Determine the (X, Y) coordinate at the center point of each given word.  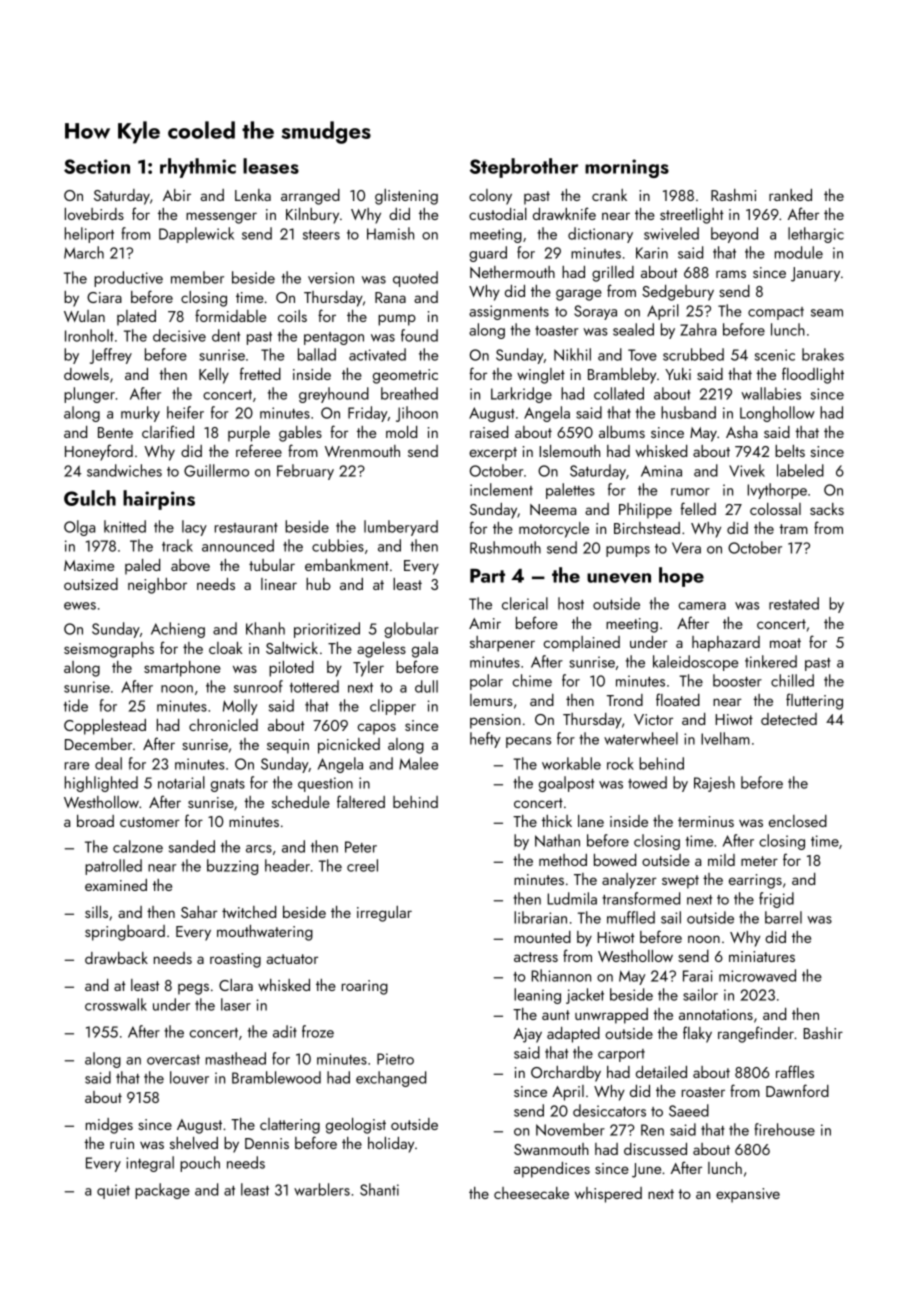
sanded (192, 846)
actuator (292, 959)
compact (776, 313)
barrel (783, 917)
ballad (317, 354)
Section (97, 166)
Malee (418, 763)
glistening (406, 197)
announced (238, 545)
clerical (525, 603)
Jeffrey (111, 356)
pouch (200, 1164)
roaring (365, 987)
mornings (627, 168)
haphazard (726, 644)
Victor (653, 719)
